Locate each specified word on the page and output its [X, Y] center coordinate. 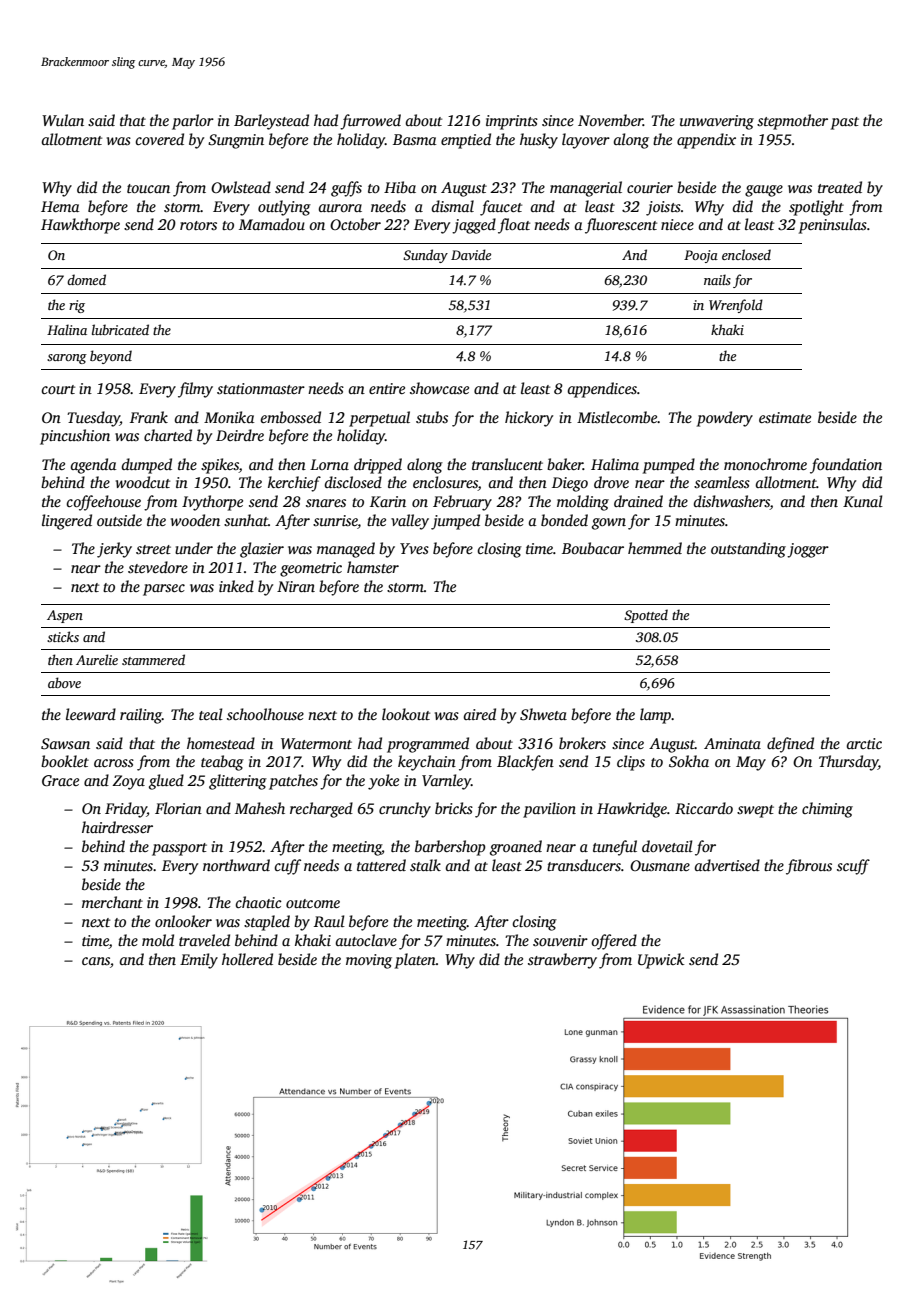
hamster [373, 567]
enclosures [445, 483]
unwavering [717, 122]
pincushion [75, 437]
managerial [586, 189]
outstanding [748, 550]
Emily [199, 961]
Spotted [646, 616]
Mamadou [272, 224]
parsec [164, 590]
